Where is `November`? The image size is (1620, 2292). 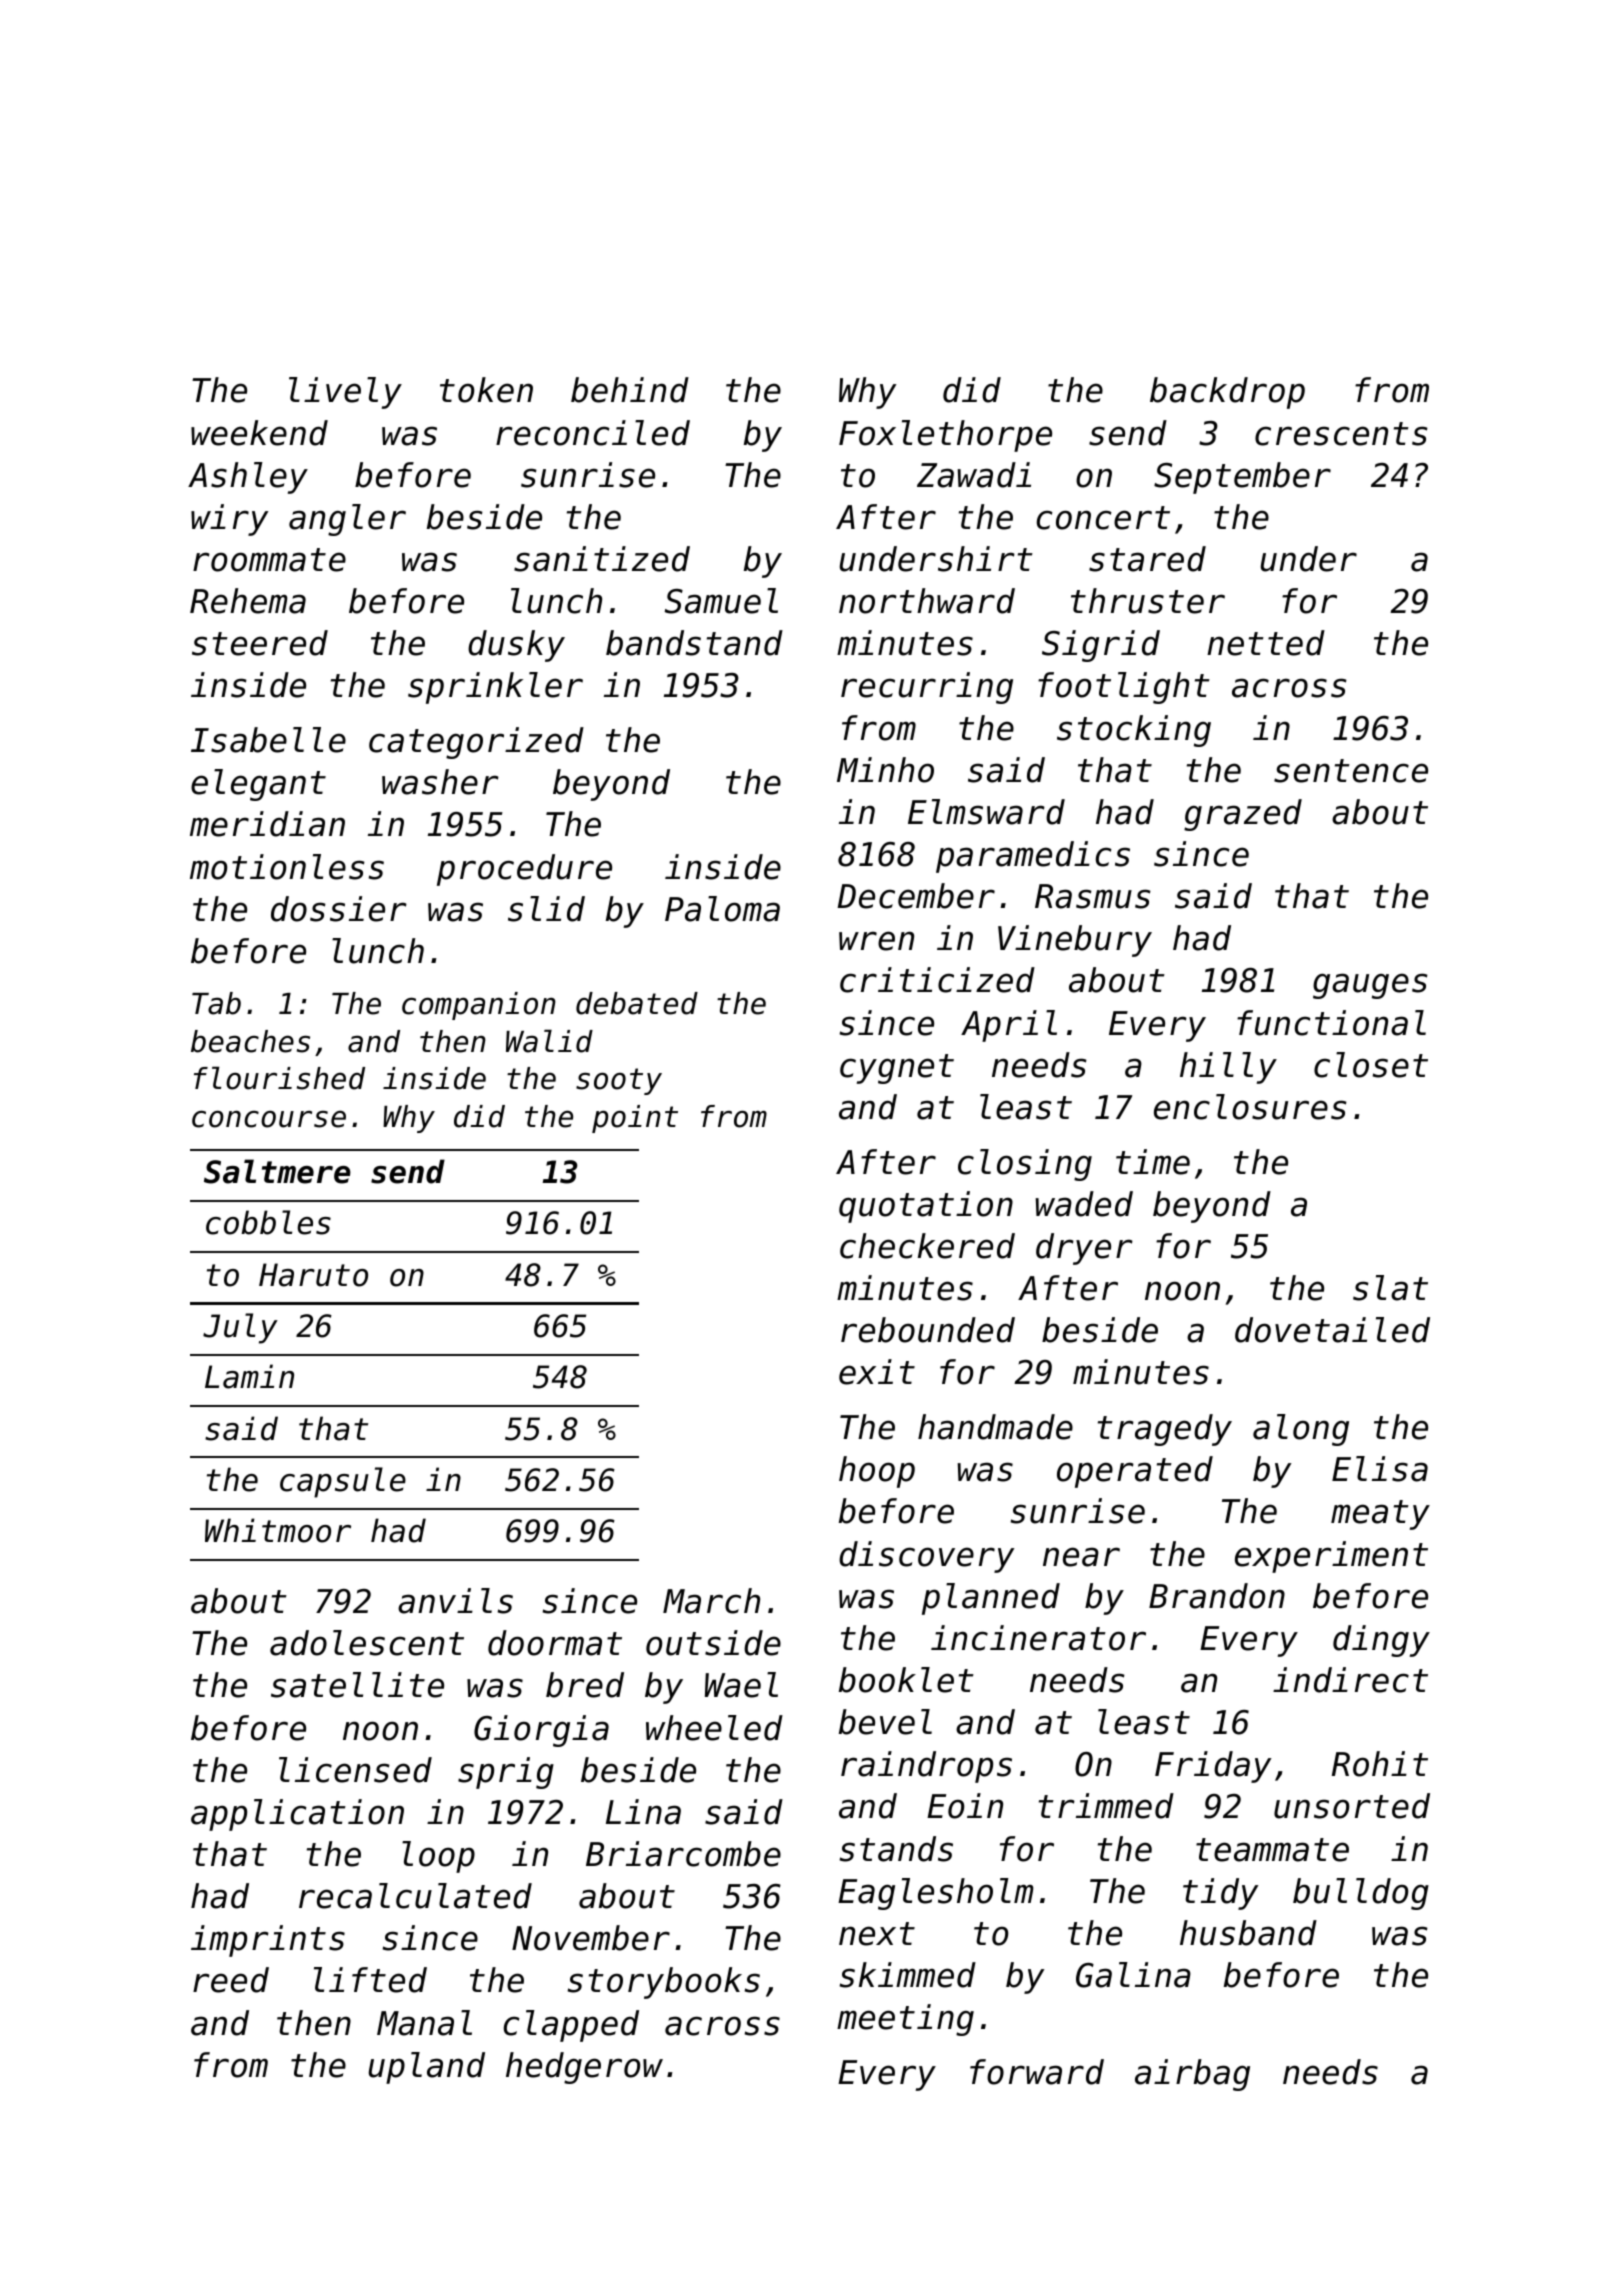 November is located at coordinates (591, 1938).
